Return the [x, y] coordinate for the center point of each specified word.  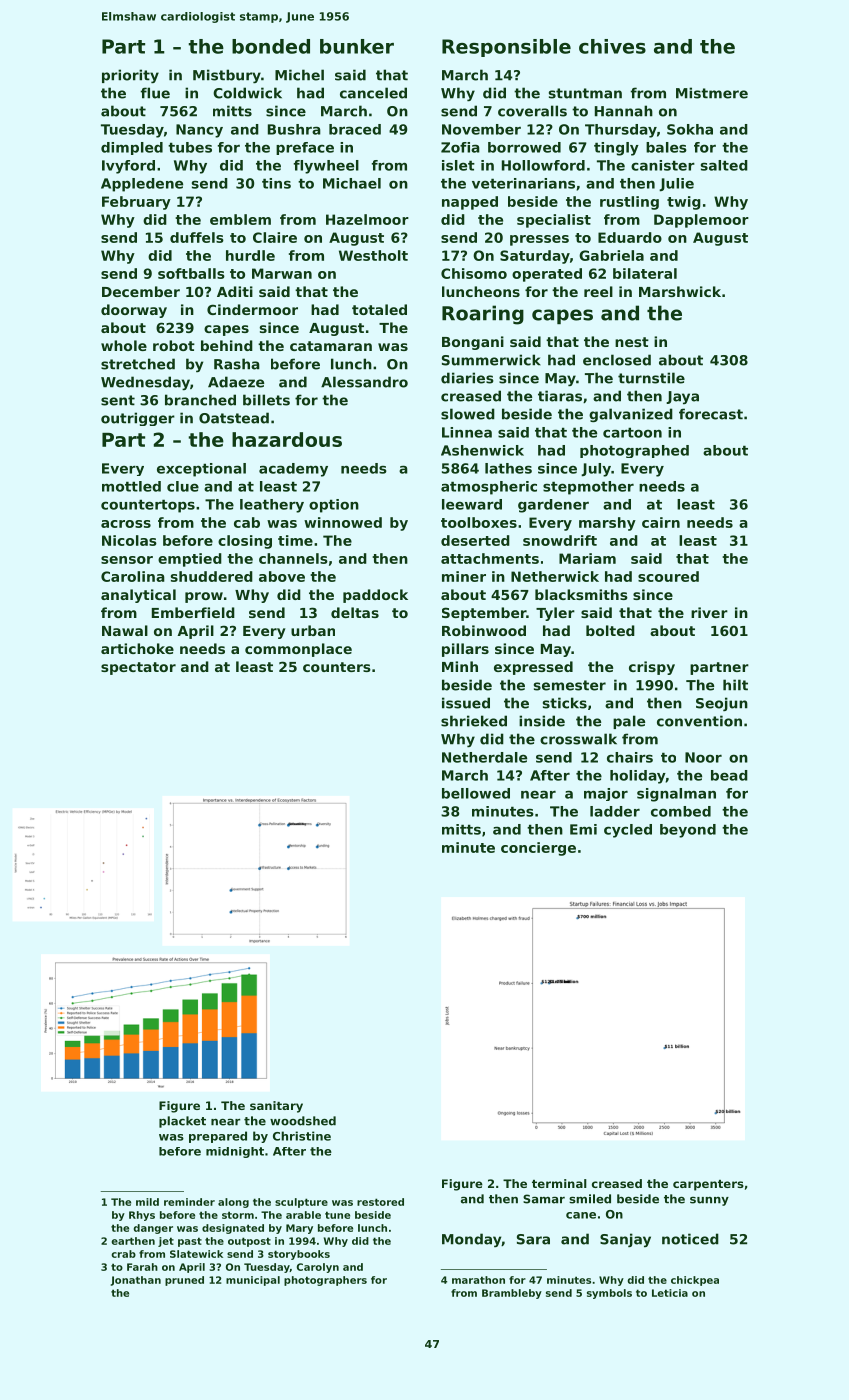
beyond [688, 831]
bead [729, 775]
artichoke [137, 648]
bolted [610, 630]
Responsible [506, 48]
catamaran [331, 346]
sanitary [276, 1107]
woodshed [303, 1121]
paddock [375, 596]
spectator [138, 668]
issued [466, 703]
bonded [271, 46]
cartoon [632, 432]
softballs [191, 273]
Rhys [142, 1216]
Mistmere [712, 93]
